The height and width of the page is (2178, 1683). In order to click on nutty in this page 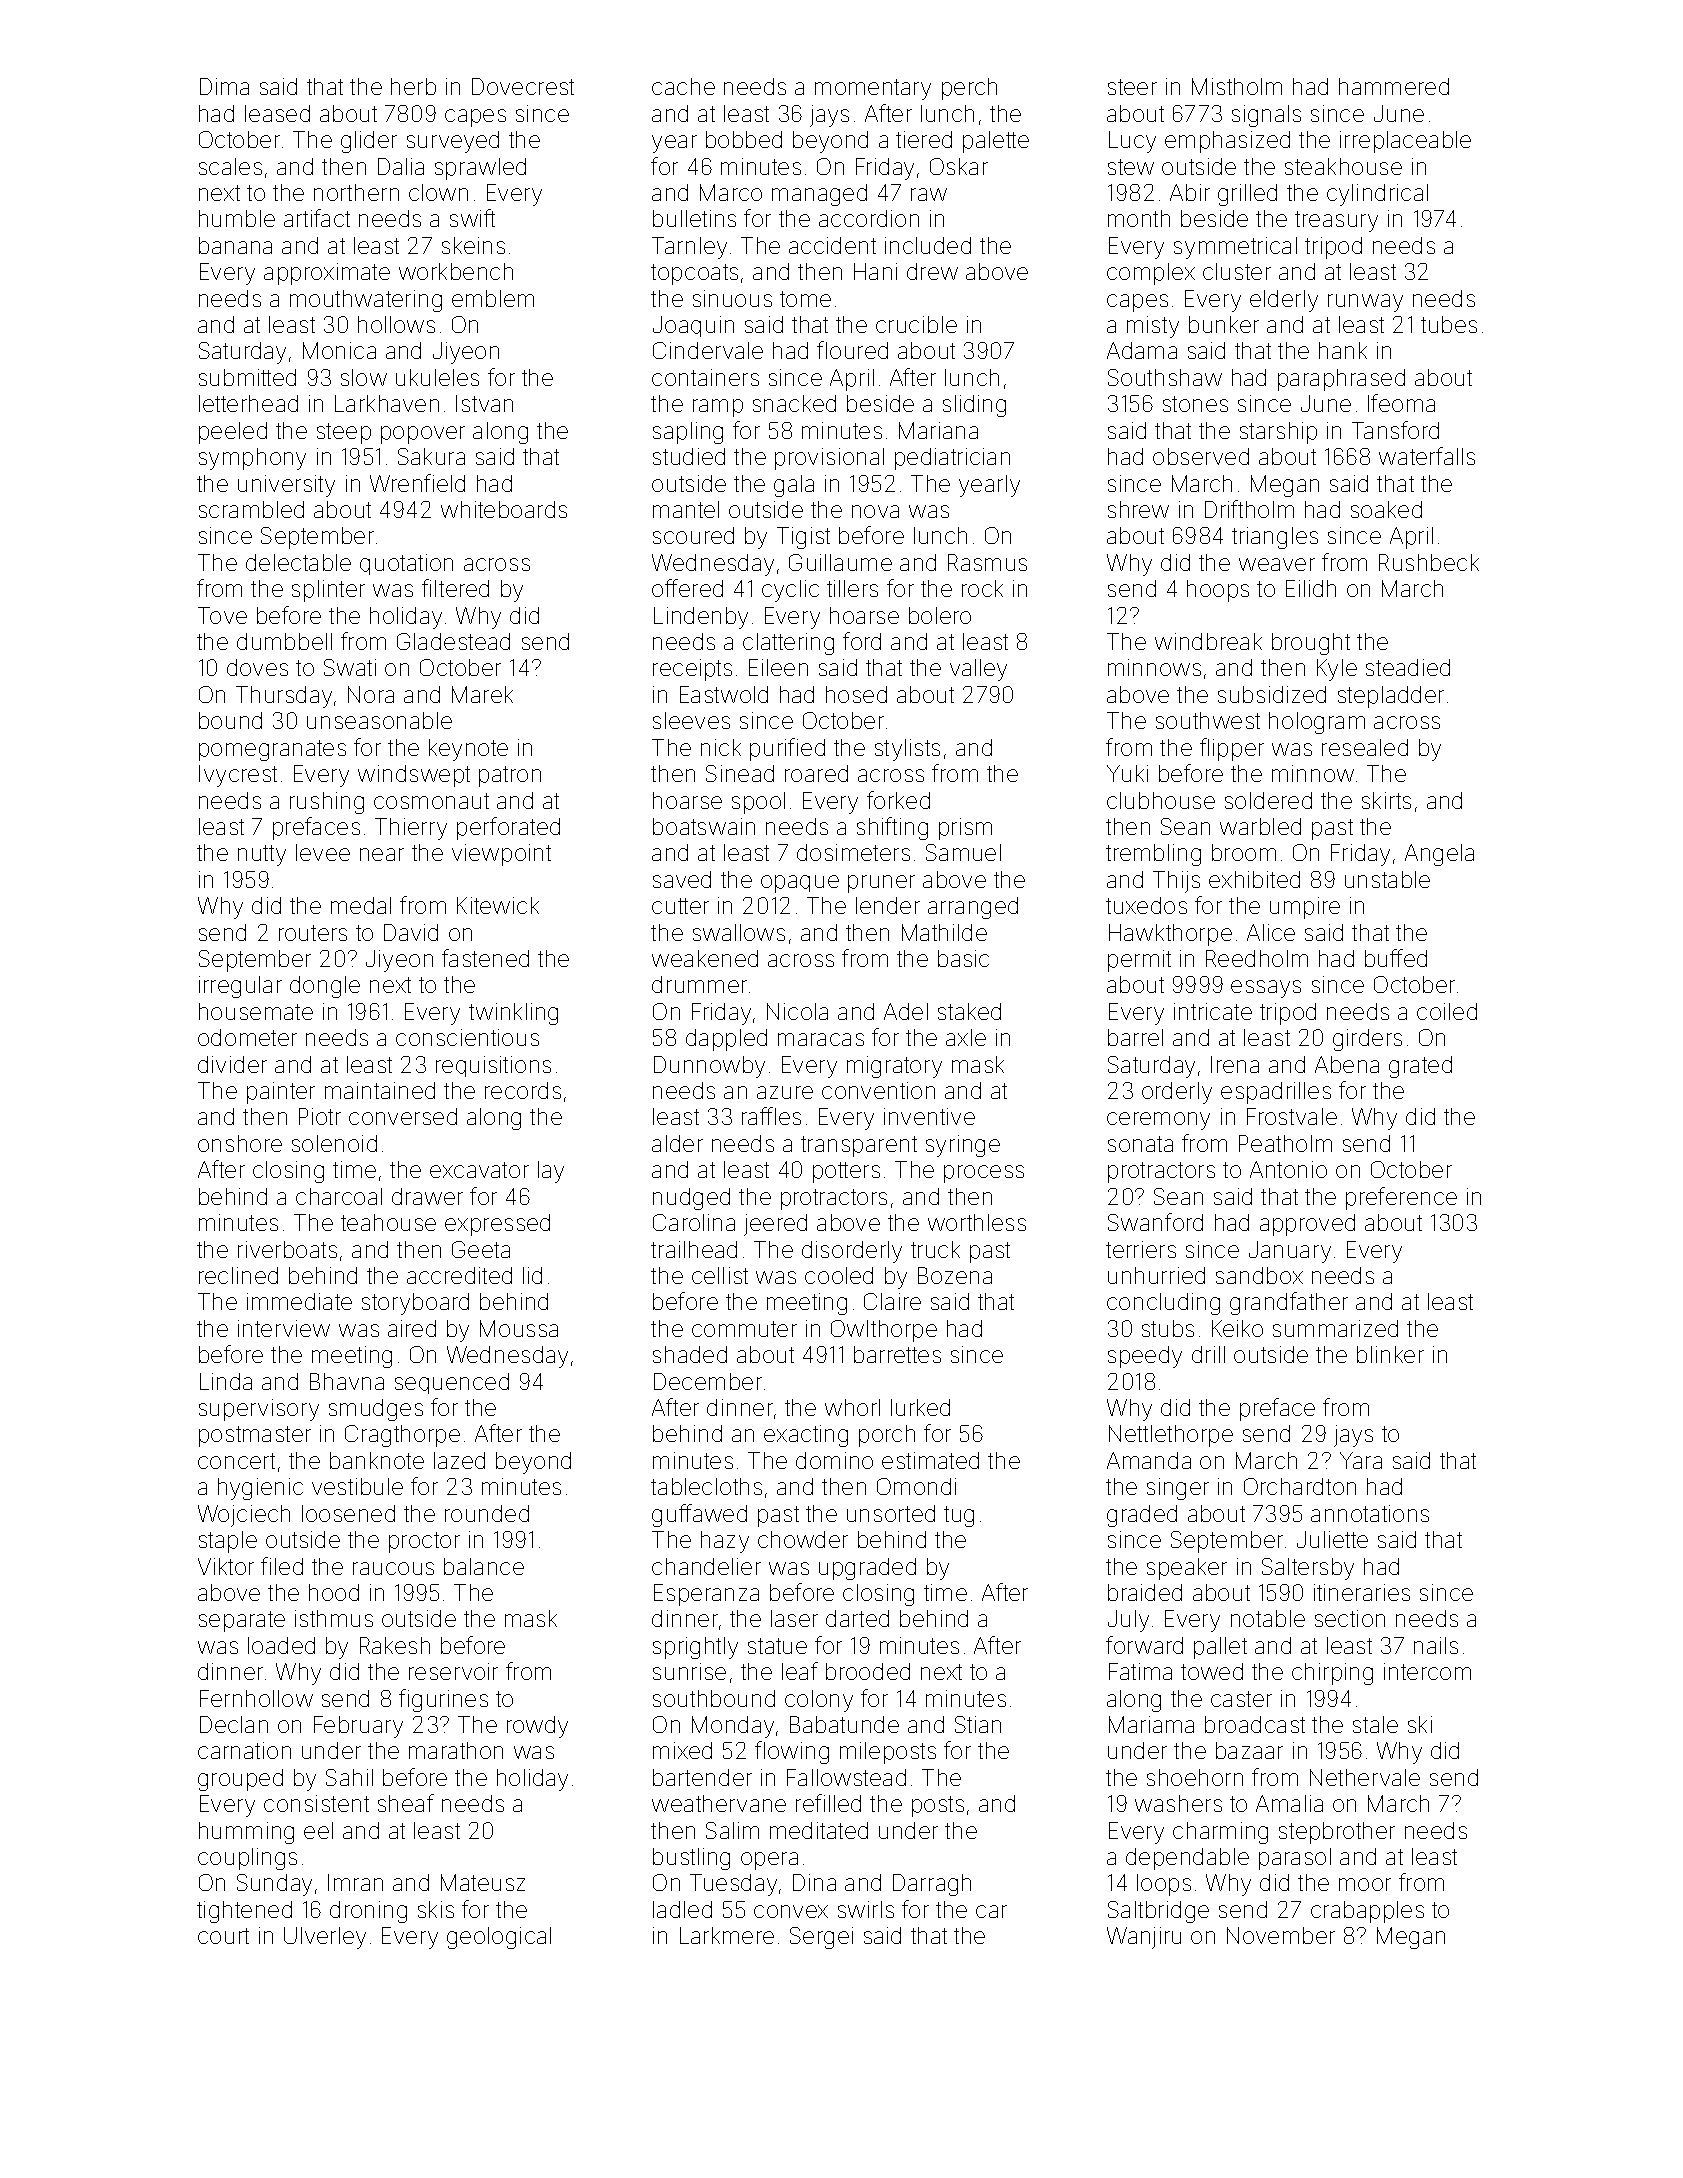, I will do `click(262, 855)`.
